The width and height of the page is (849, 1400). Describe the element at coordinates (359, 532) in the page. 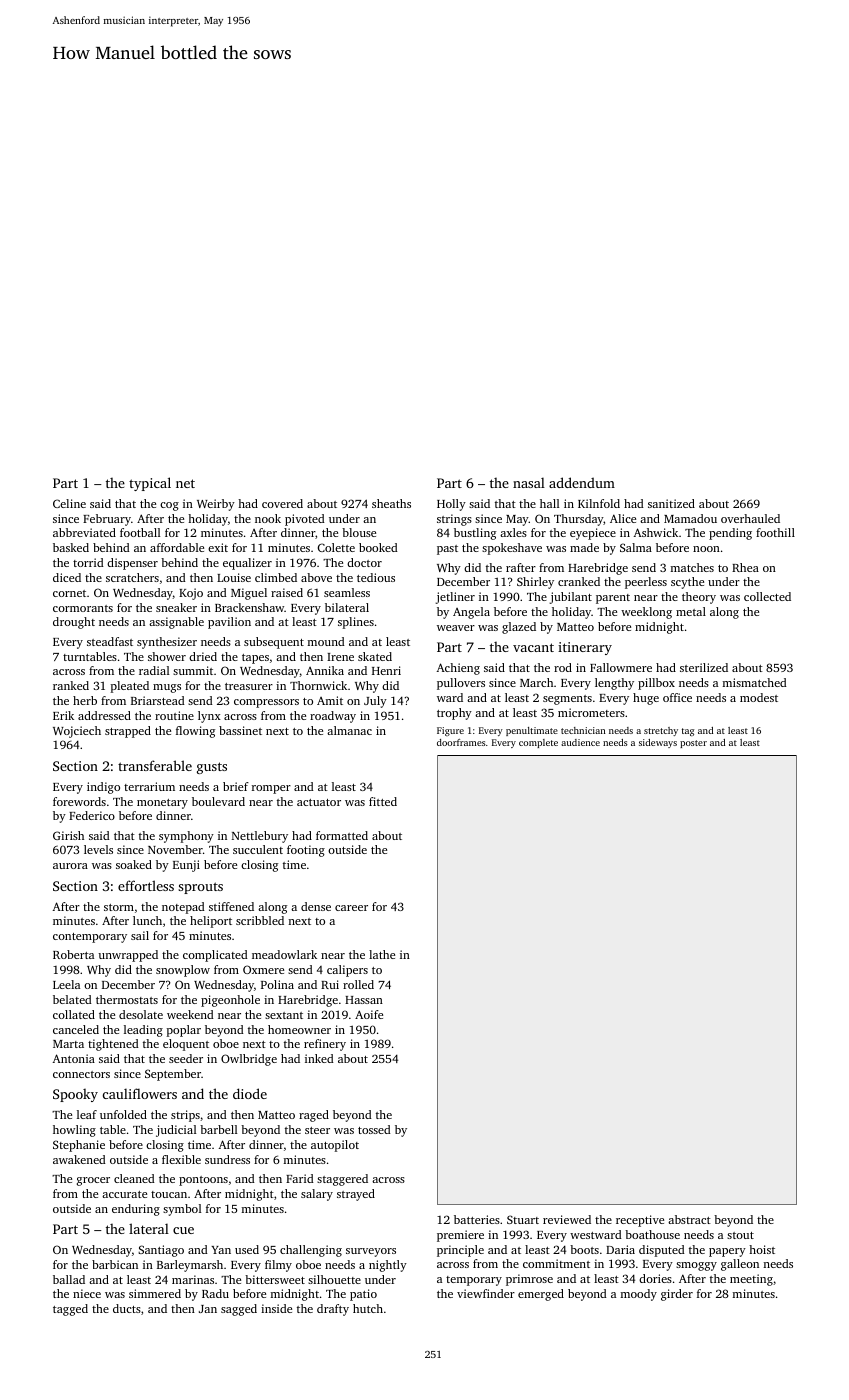

I see `blouse` at that location.
